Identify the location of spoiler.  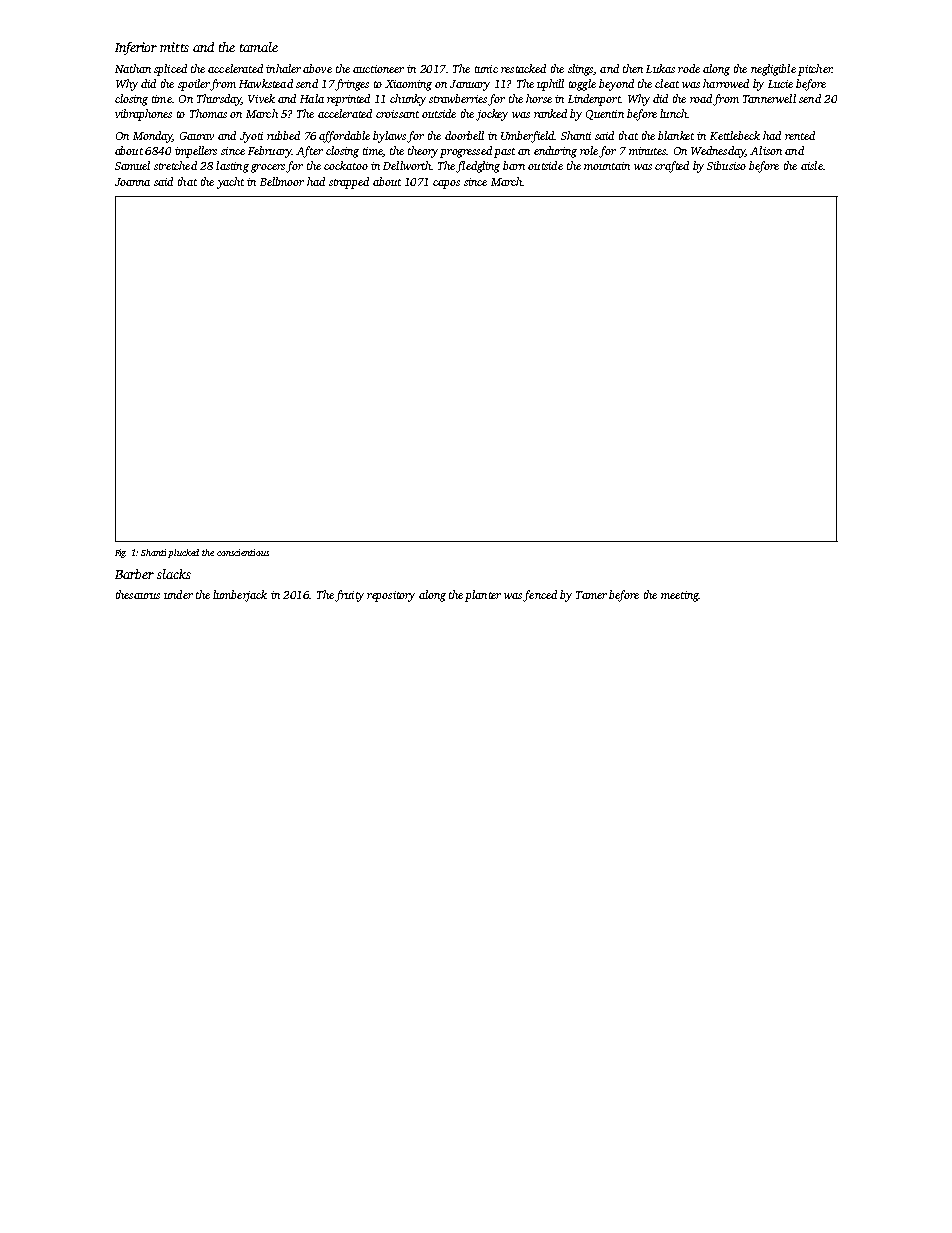
(194, 85).
